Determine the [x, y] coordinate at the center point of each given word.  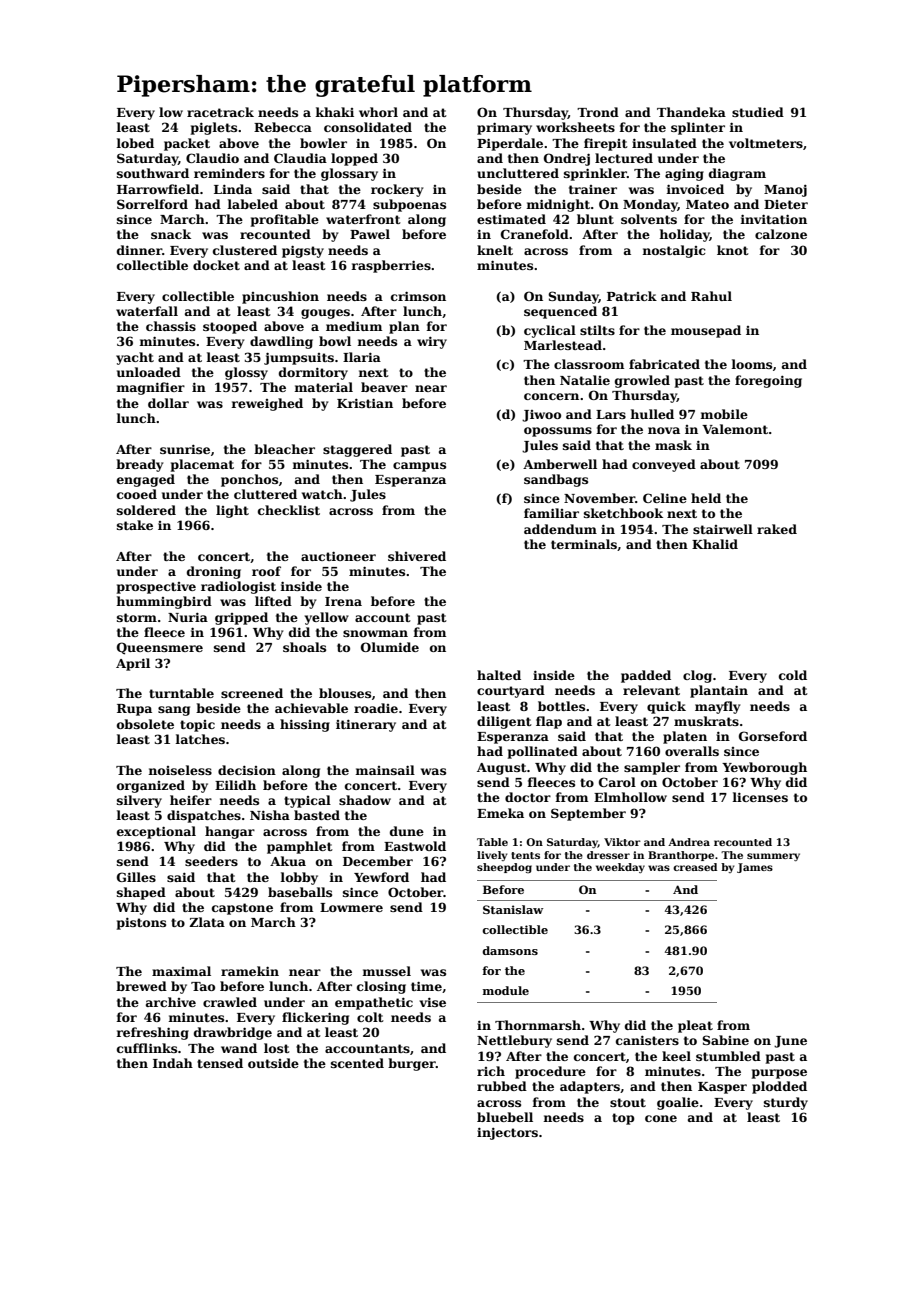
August [502, 769]
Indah [173, 1063]
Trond [598, 112]
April [133, 664]
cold [793, 675]
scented [357, 1063]
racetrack [220, 112]
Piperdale [510, 144]
